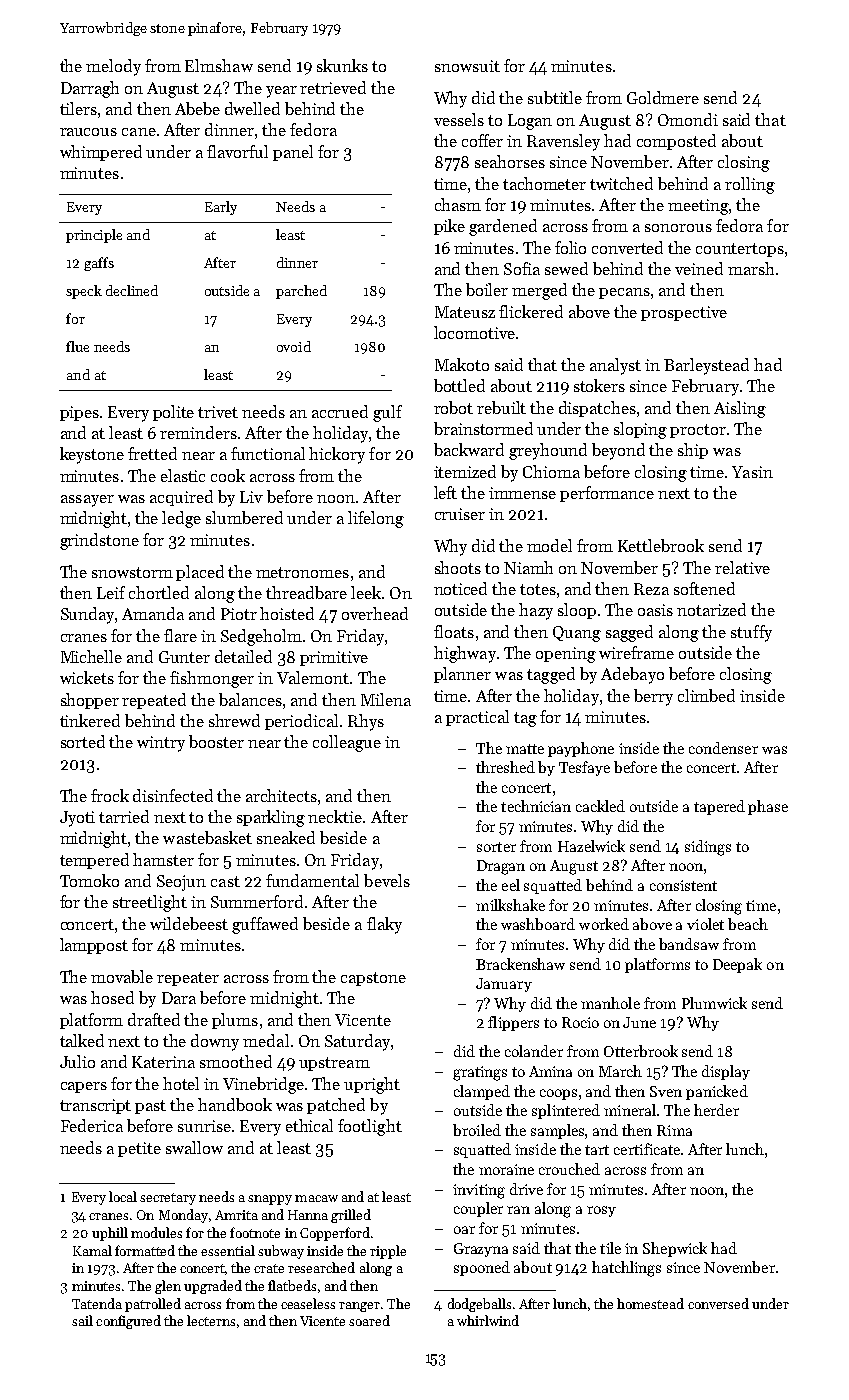 The height and width of the page is (1400, 849). What do you see at coordinates (718, 1303) in the page?
I see `conversed` at bounding box center [718, 1303].
